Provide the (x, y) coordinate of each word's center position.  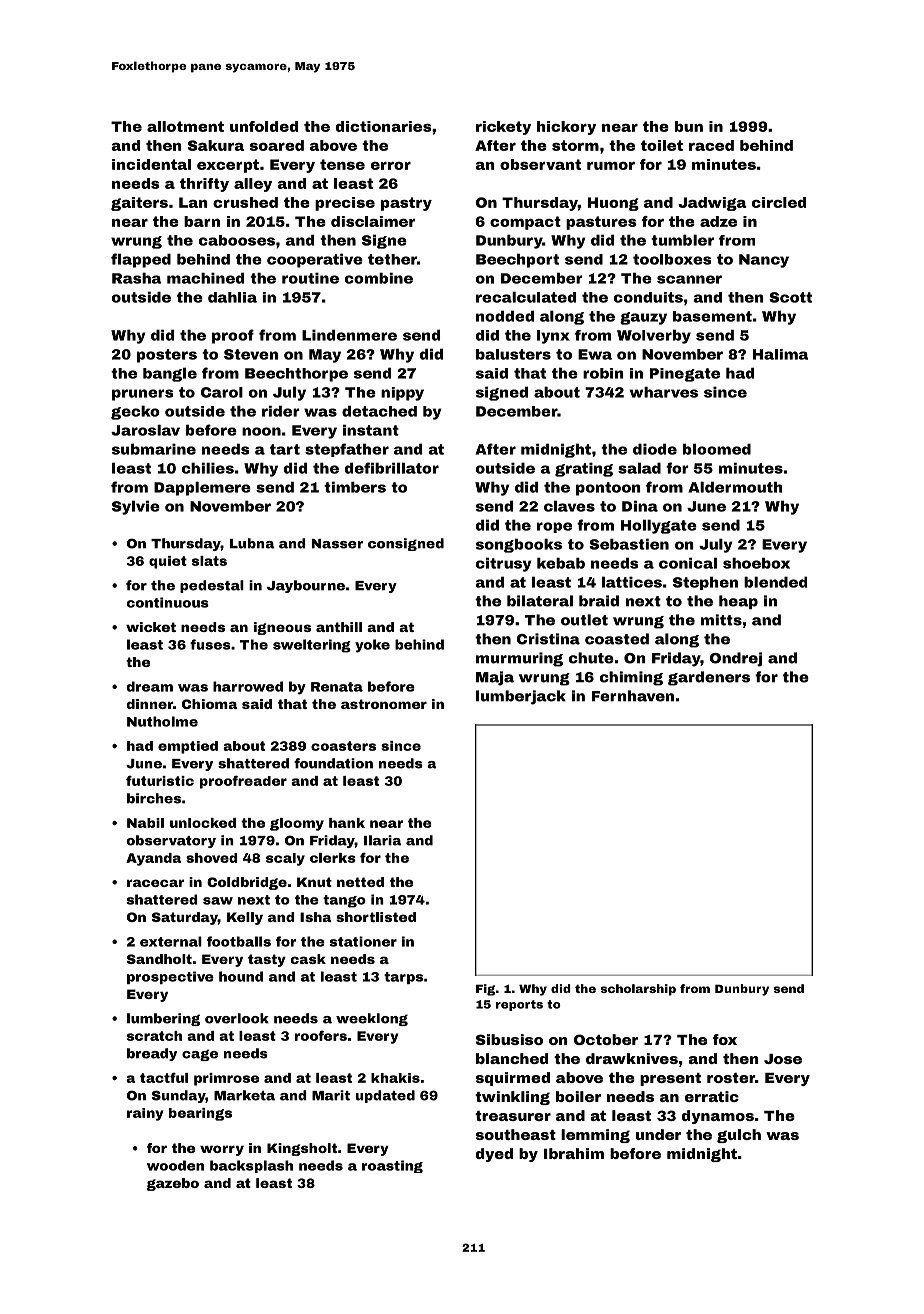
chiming (631, 678)
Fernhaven (633, 696)
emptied (188, 747)
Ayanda (153, 859)
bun (689, 126)
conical (688, 563)
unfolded (264, 126)
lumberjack (521, 697)
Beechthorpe (296, 375)
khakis (395, 1078)
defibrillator (392, 468)
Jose (783, 1059)
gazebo (173, 1184)
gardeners (709, 678)
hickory (566, 128)
